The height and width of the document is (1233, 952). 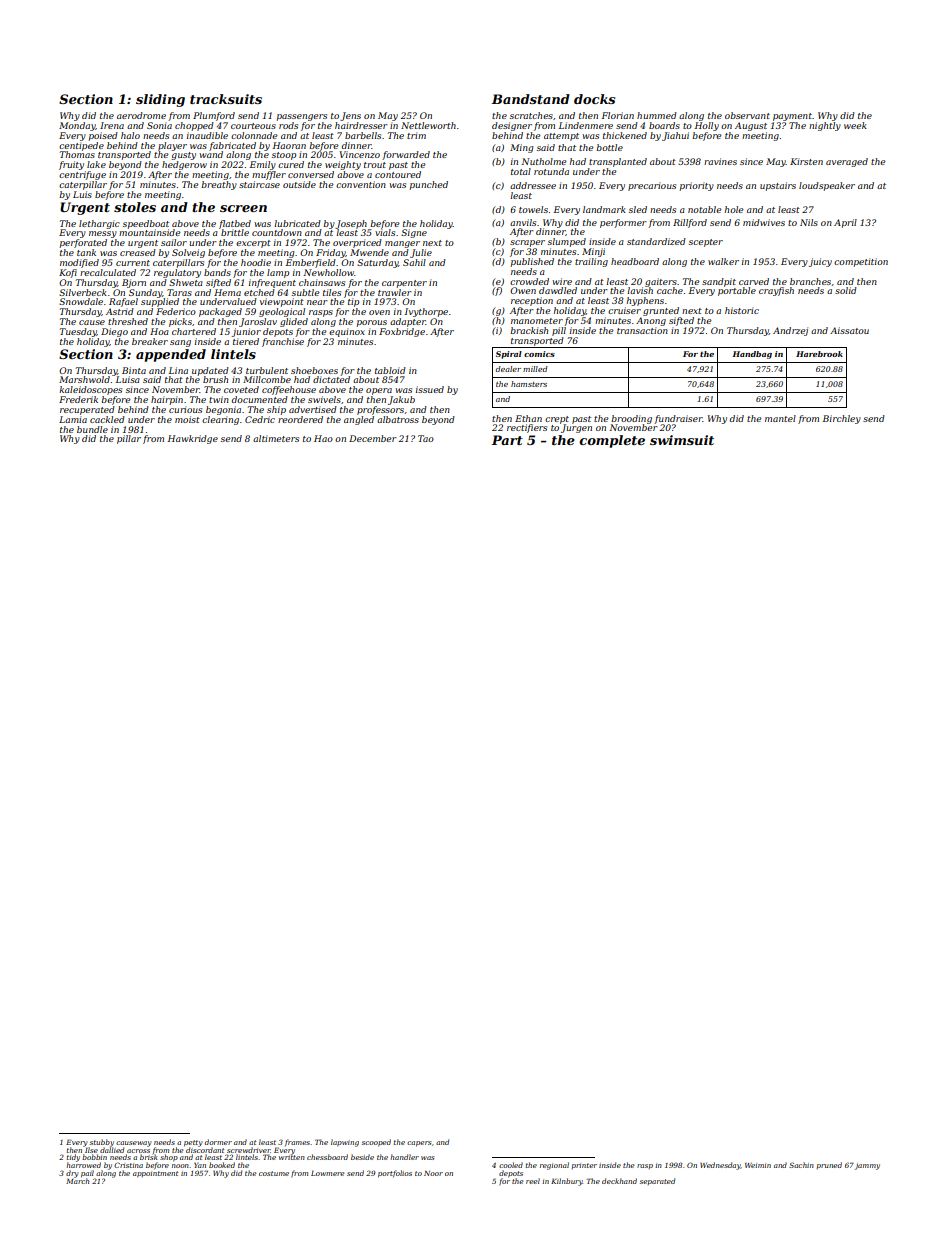 I want to click on bundle, so click(x=92, y=429).
